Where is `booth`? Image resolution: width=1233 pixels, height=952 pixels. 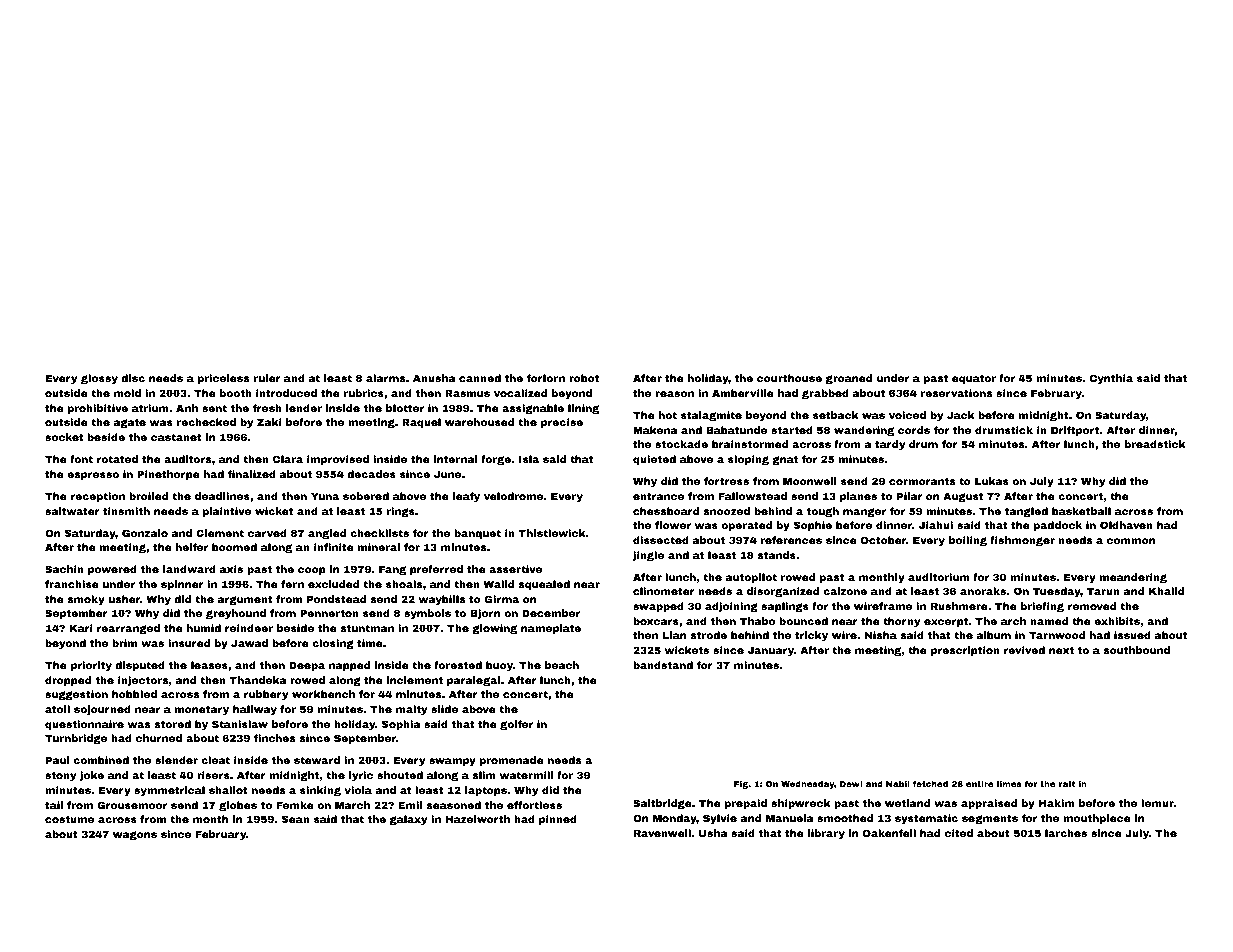 booth is located at coordinates (236, 393).
